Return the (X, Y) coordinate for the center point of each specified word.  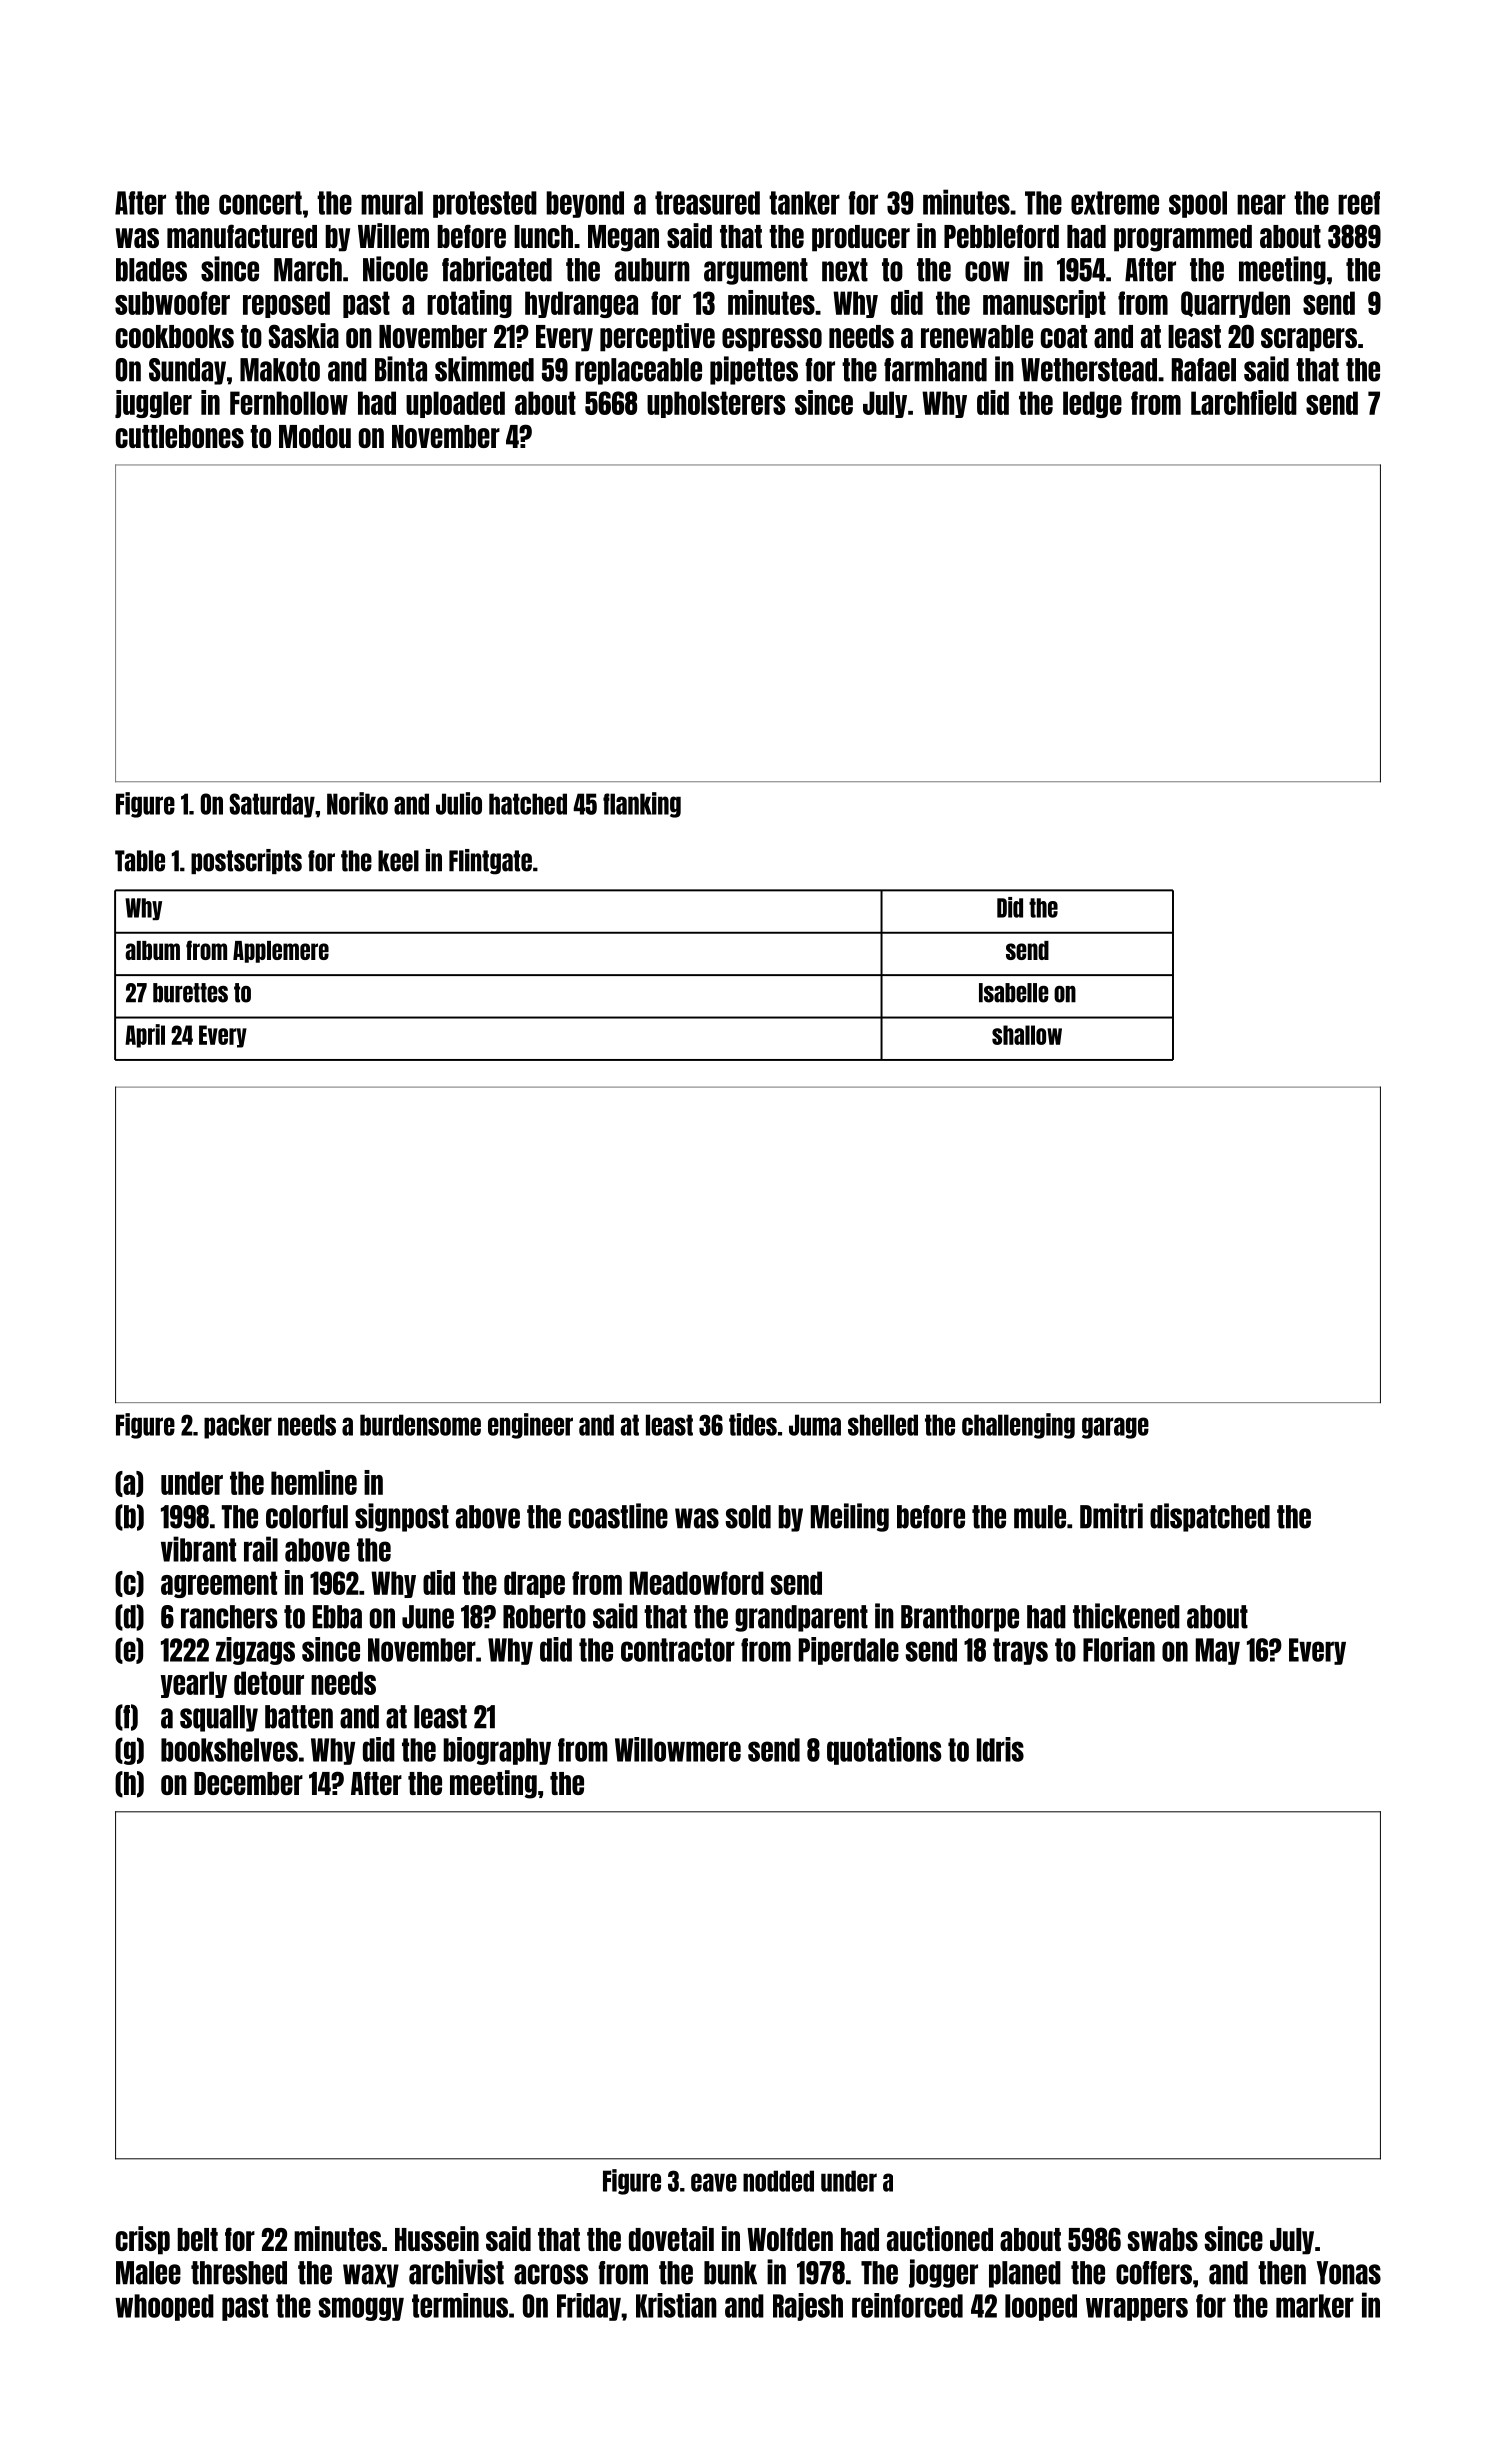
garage (1115, 1428)
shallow (1027, 1035)
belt (197, 2239)
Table (140, 861)
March (308, 270)
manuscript (1044, 304)
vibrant (198, 1549)
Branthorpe (960, 1618)
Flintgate (490, 862)
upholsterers (716, 404)
